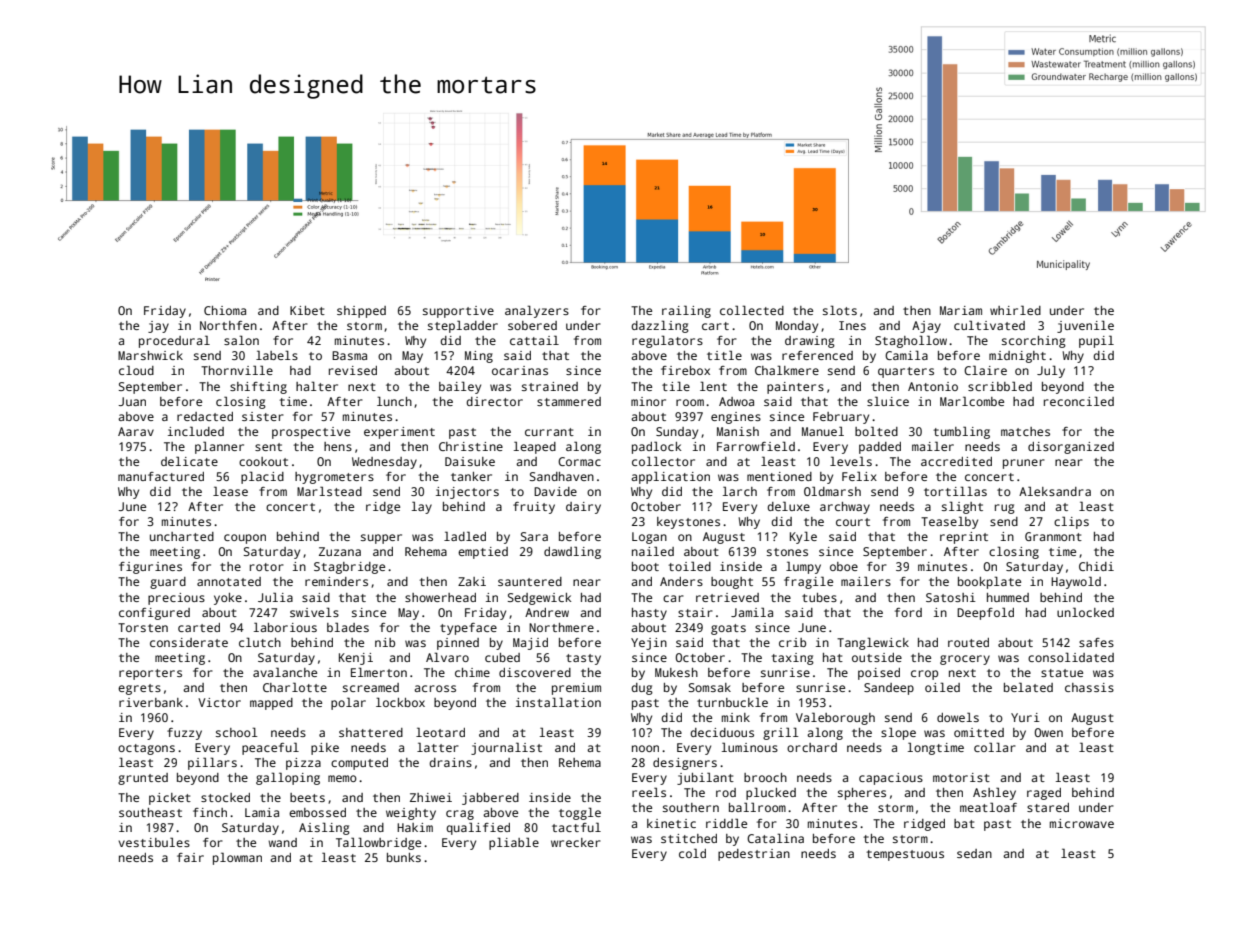 The image size is (1233, 952). Describe the element at coordinates (228, 599) in the screenshot. I see `yoke` at that location.
